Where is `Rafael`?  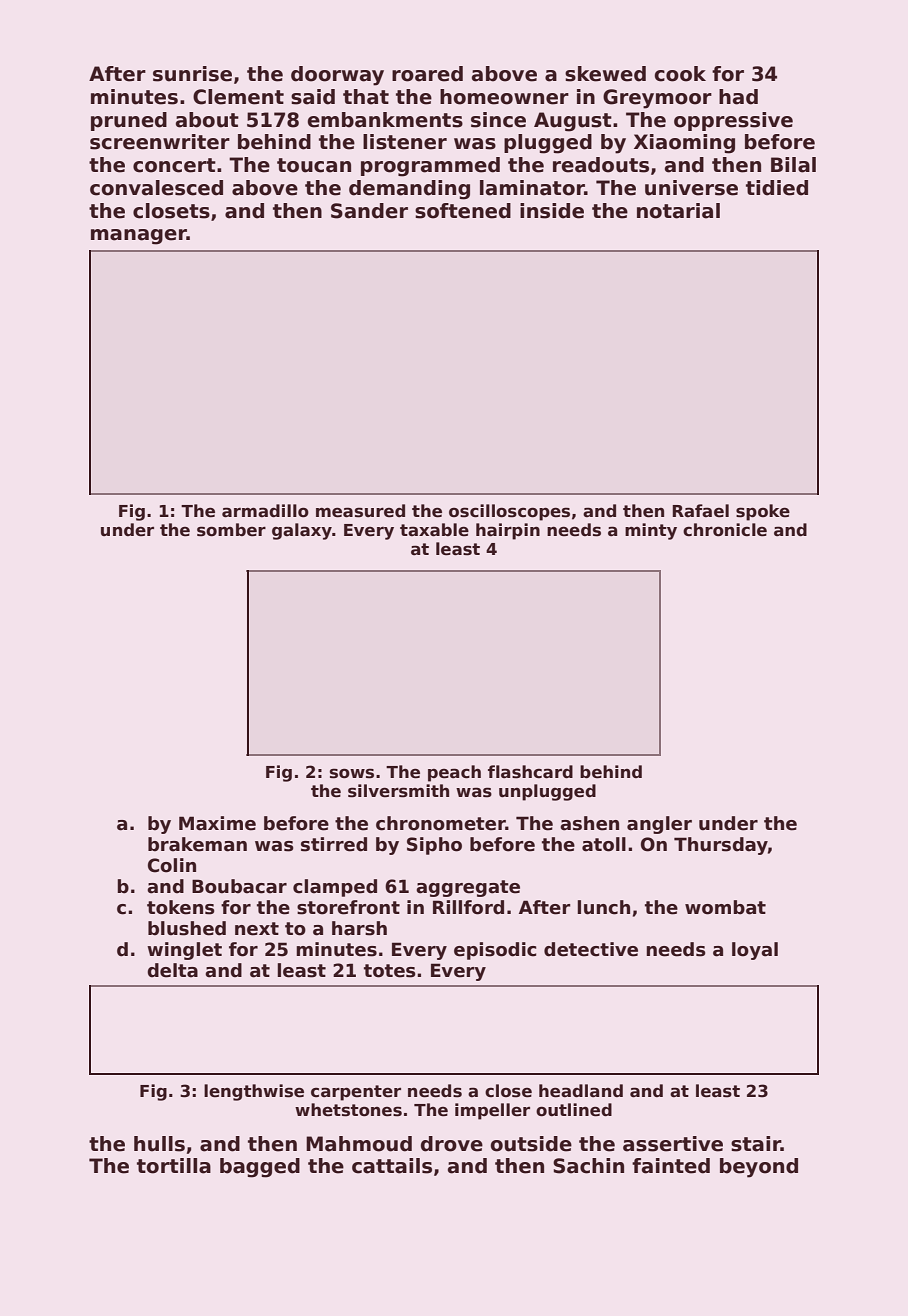 Rafael is located at coordinates (700, 511).
